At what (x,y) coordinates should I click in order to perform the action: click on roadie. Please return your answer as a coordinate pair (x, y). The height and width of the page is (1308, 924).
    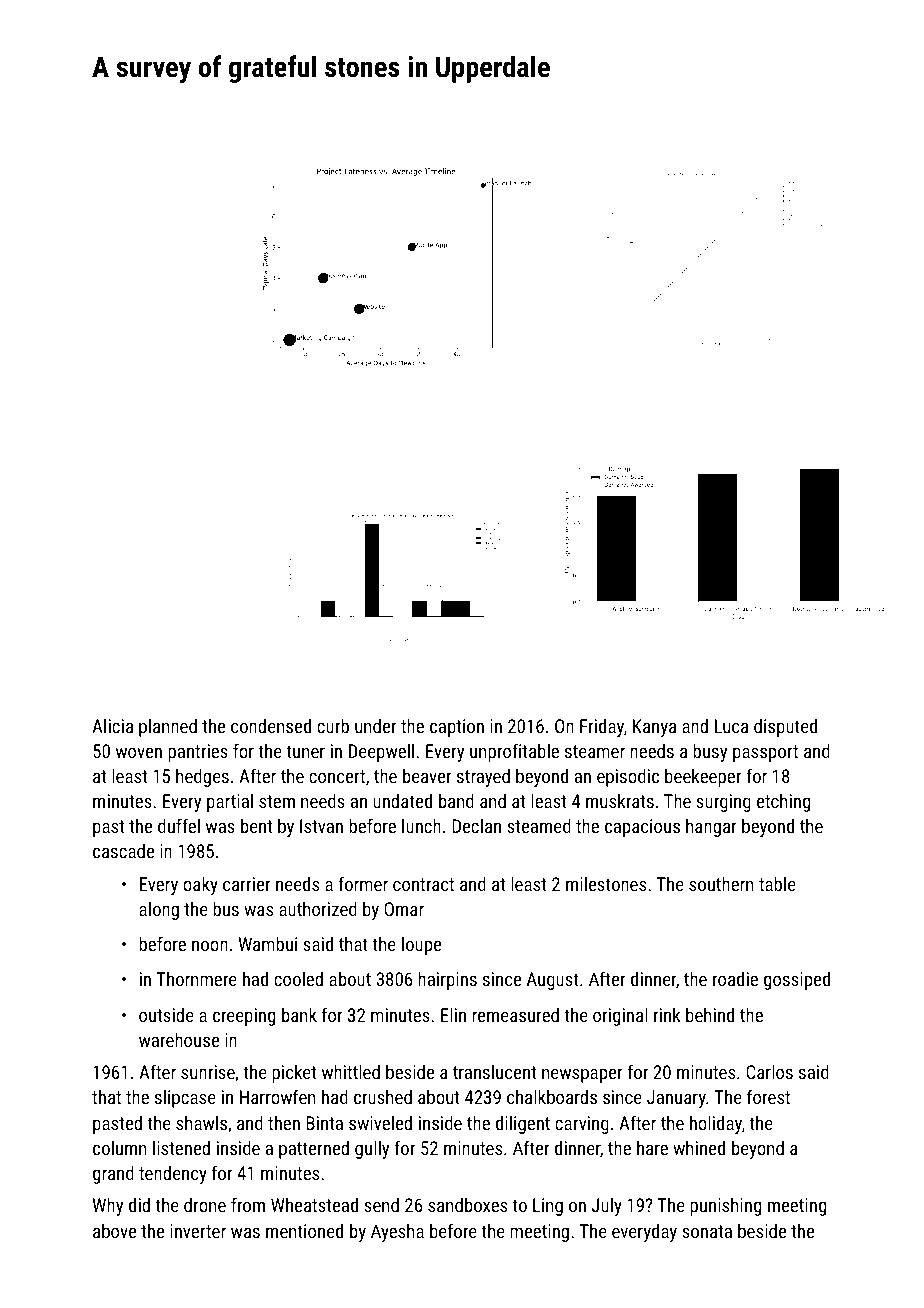
    Looking at the image, I should click on (735, 978).
